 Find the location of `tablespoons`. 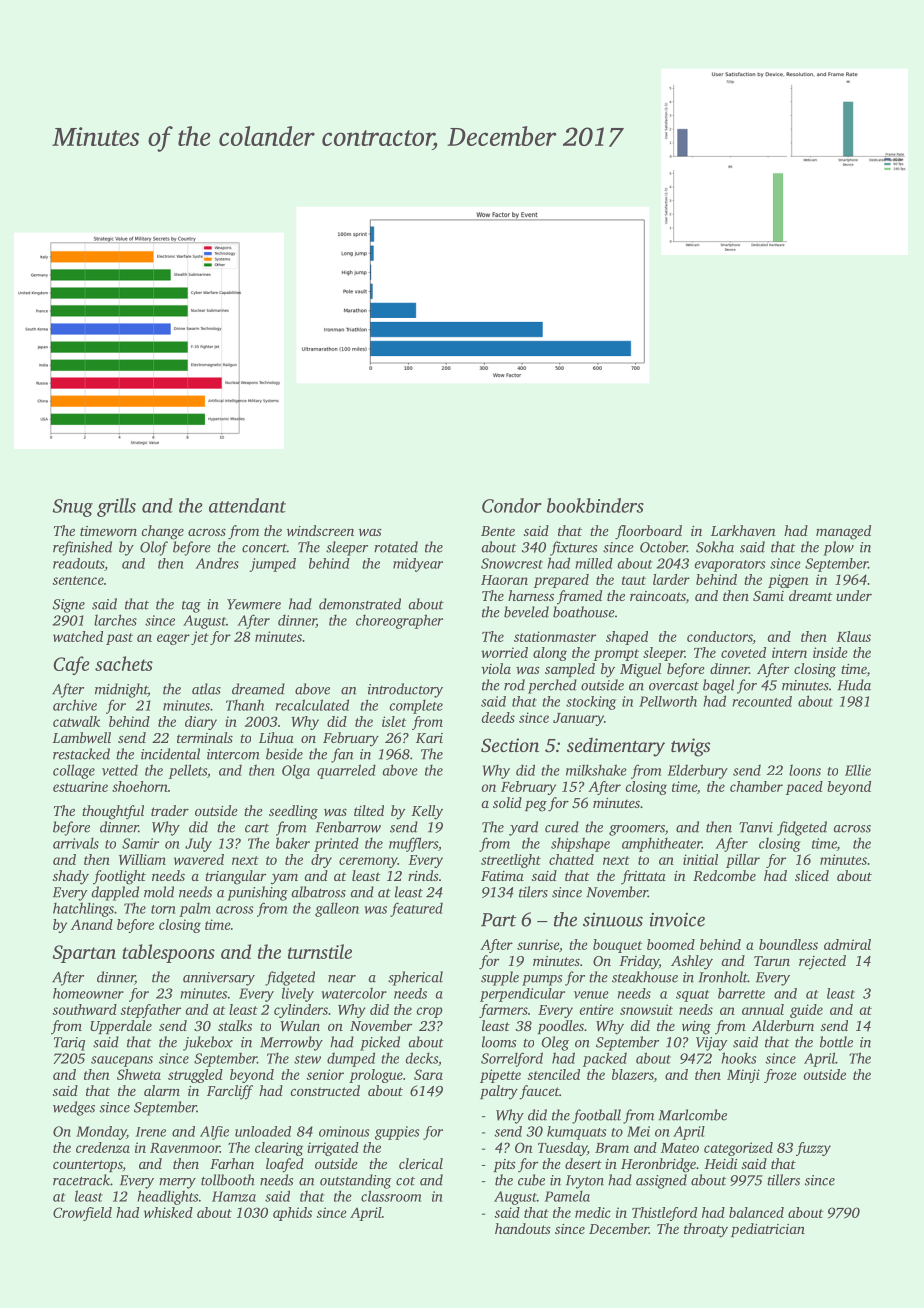

tablespoons is located at coordinates (168, 953).
